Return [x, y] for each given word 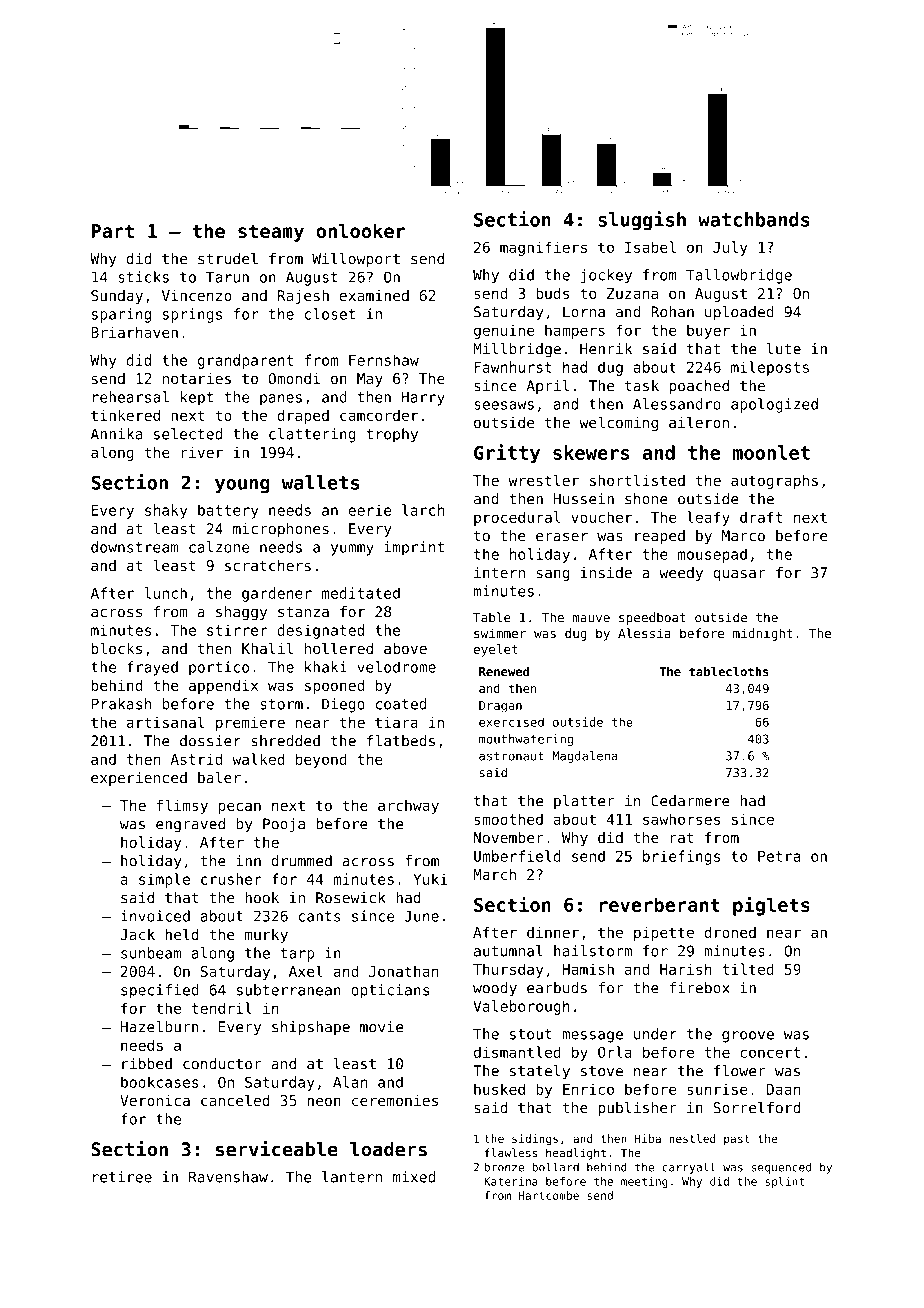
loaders [388, 1149]
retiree [122, 1177]
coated [401, 704]
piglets [771, 906]
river [202, 452]
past [737, 1140]
